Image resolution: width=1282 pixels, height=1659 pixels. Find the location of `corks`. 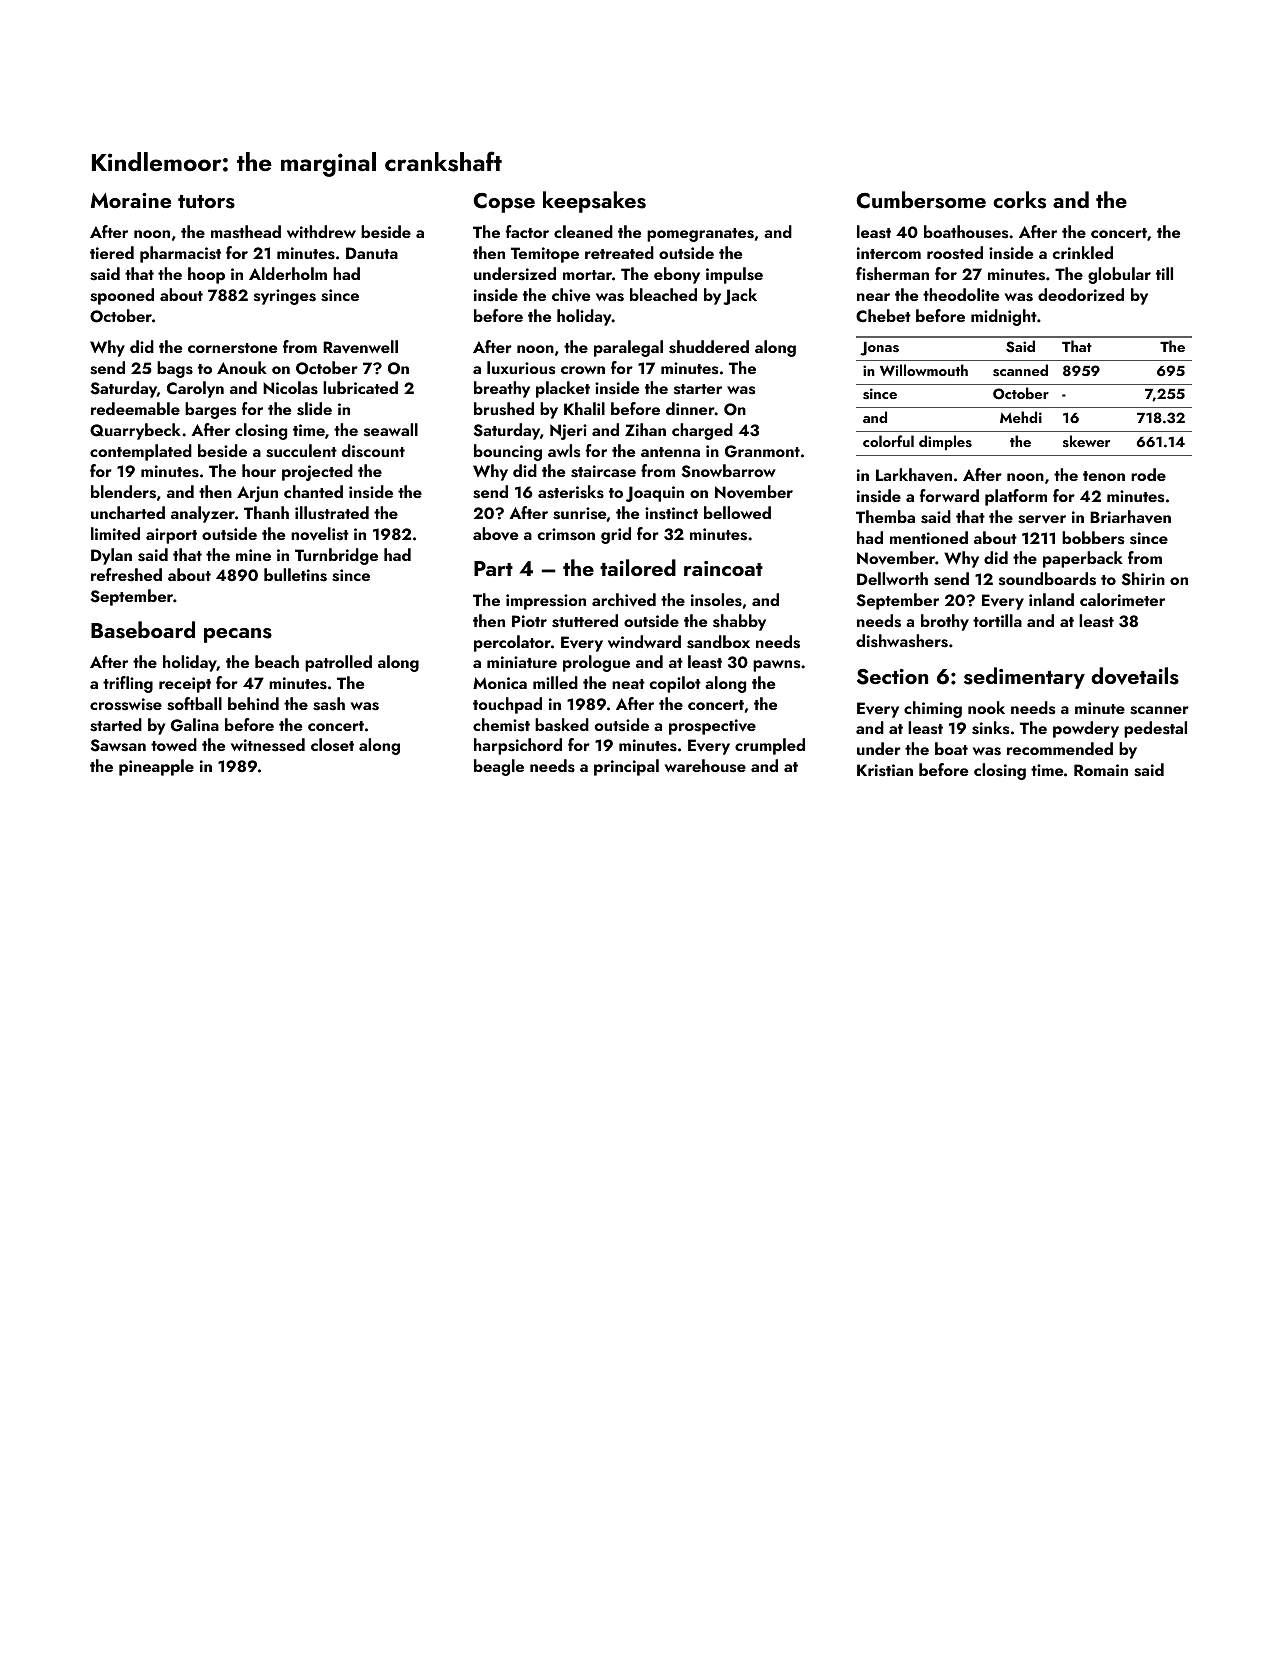

corks is located at coordinates (1019, 200).
